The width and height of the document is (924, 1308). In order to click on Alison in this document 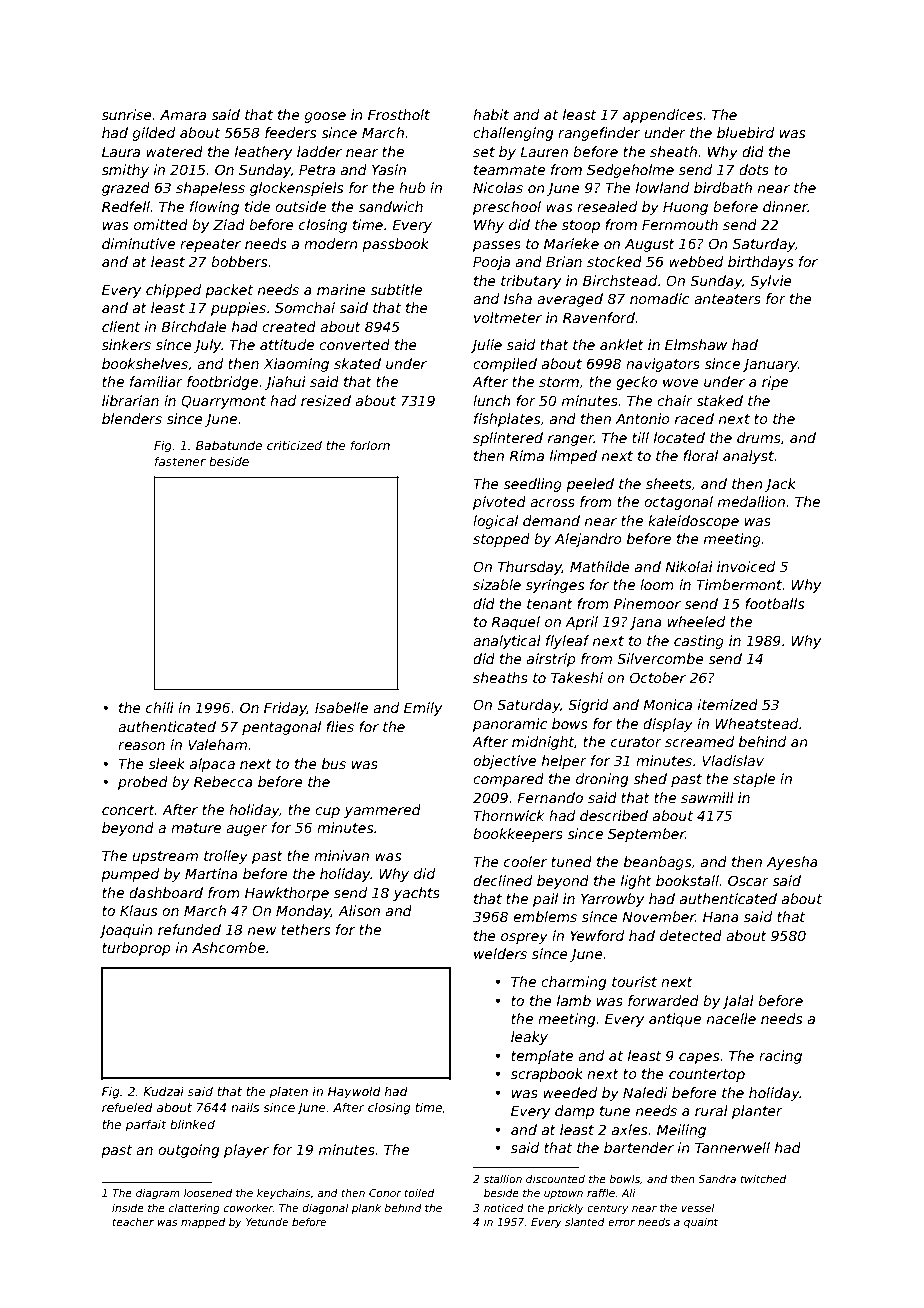, I will do `click(359, 910)`.
